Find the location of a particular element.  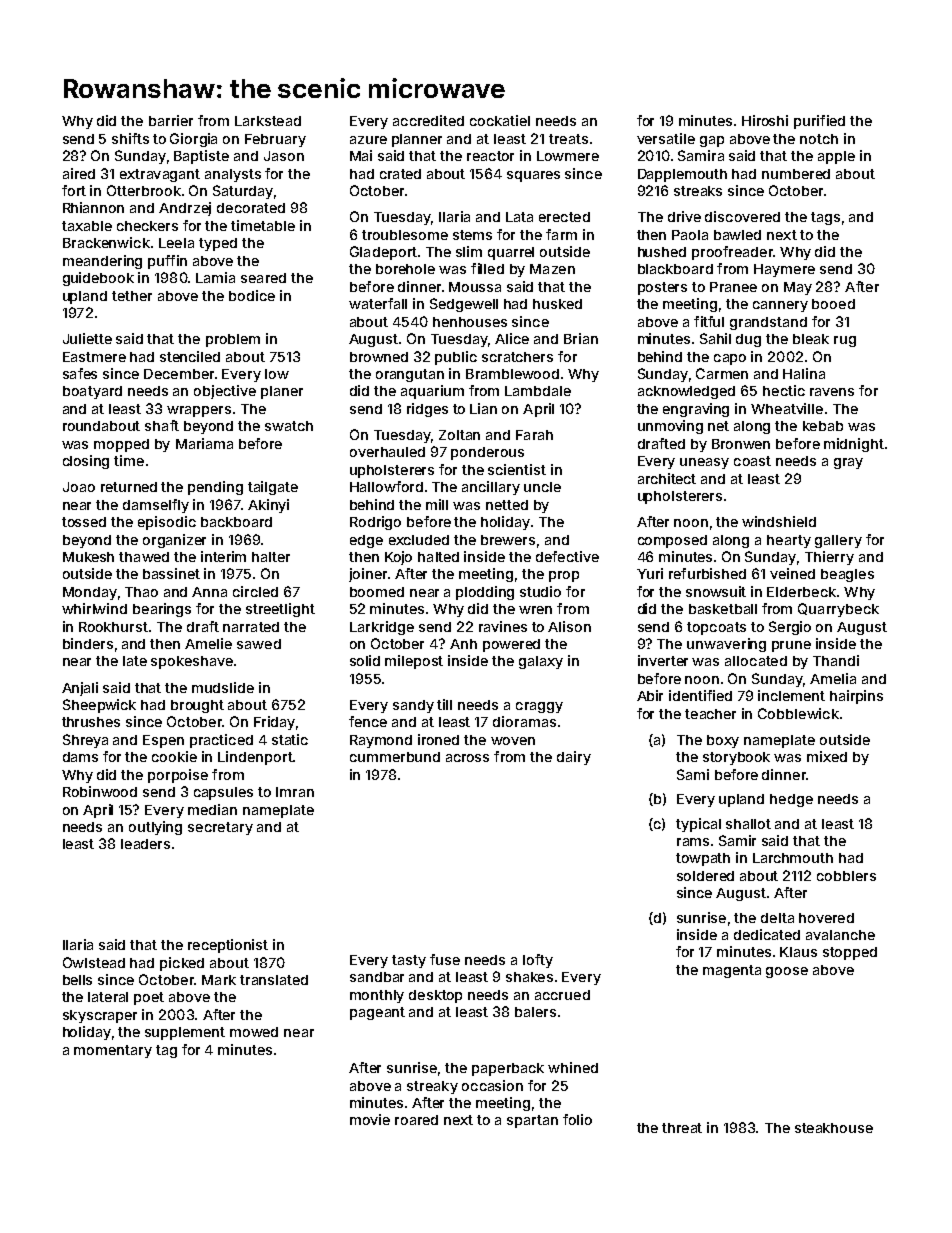

architect is located at coordinates (667, 478).
